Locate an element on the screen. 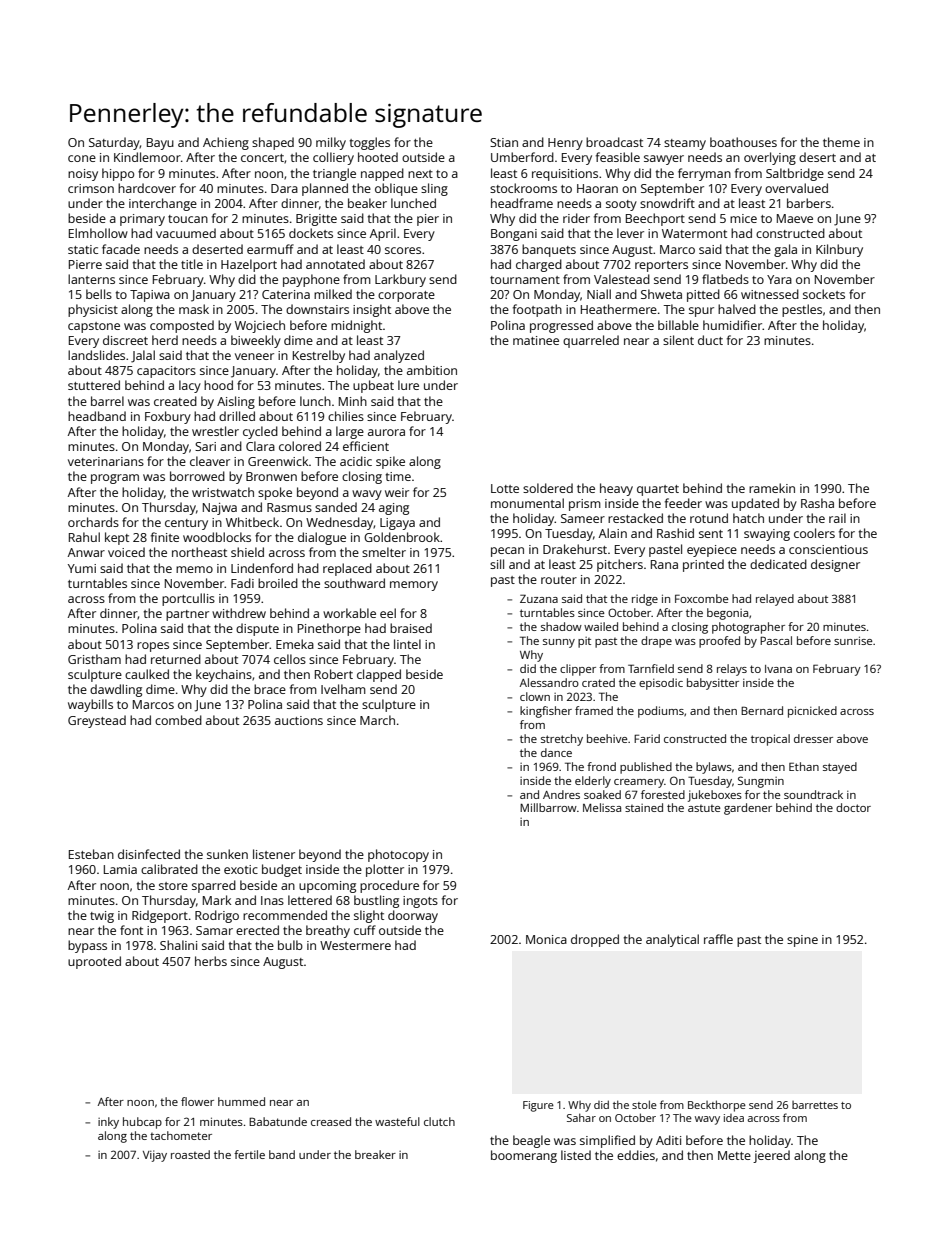 Image resolution: width=952 pixels, height=1233 pixels. raffle is located at coordinates (718, 939).
